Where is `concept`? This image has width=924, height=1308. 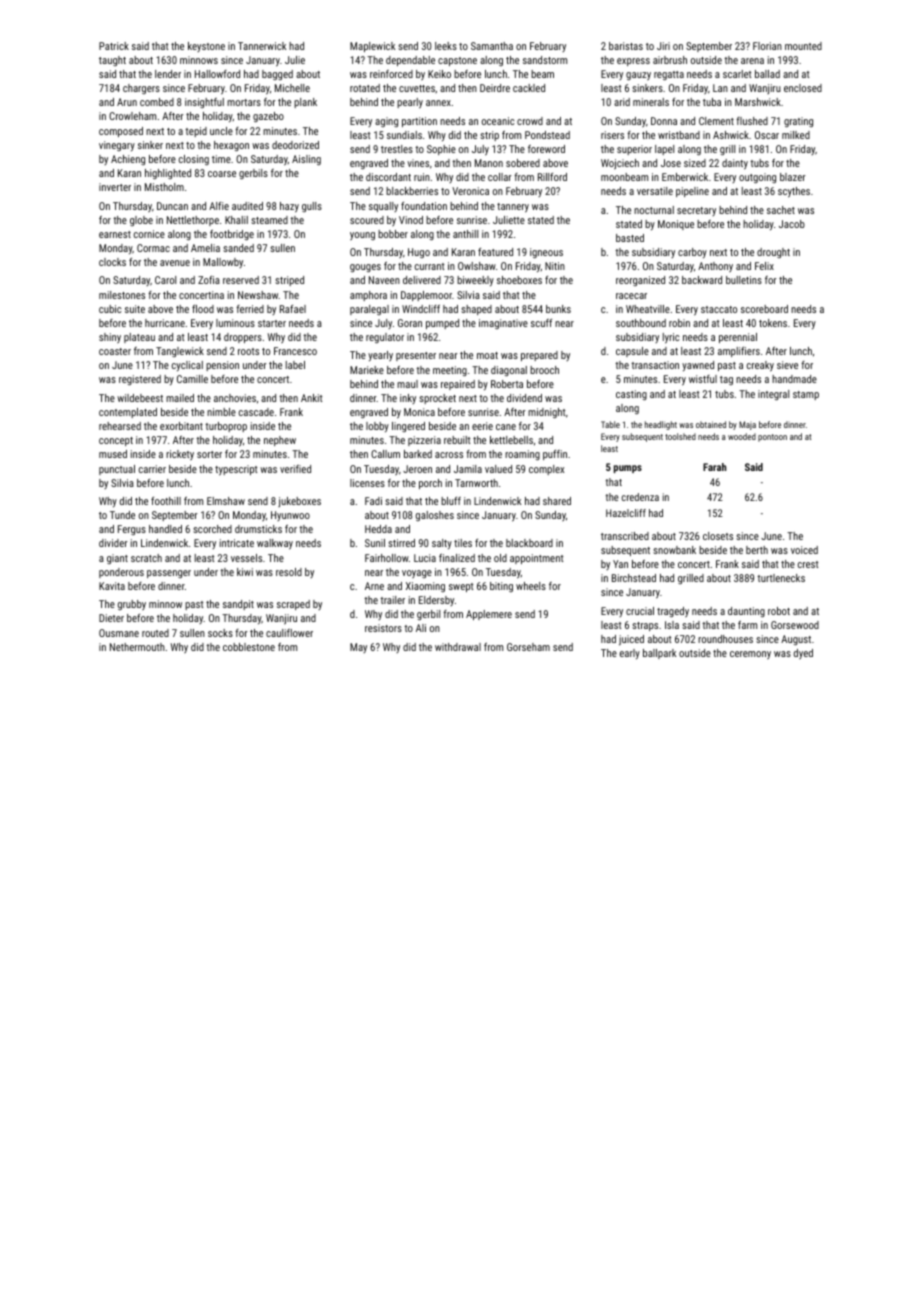
concept is located at coordinates (116, 441).
